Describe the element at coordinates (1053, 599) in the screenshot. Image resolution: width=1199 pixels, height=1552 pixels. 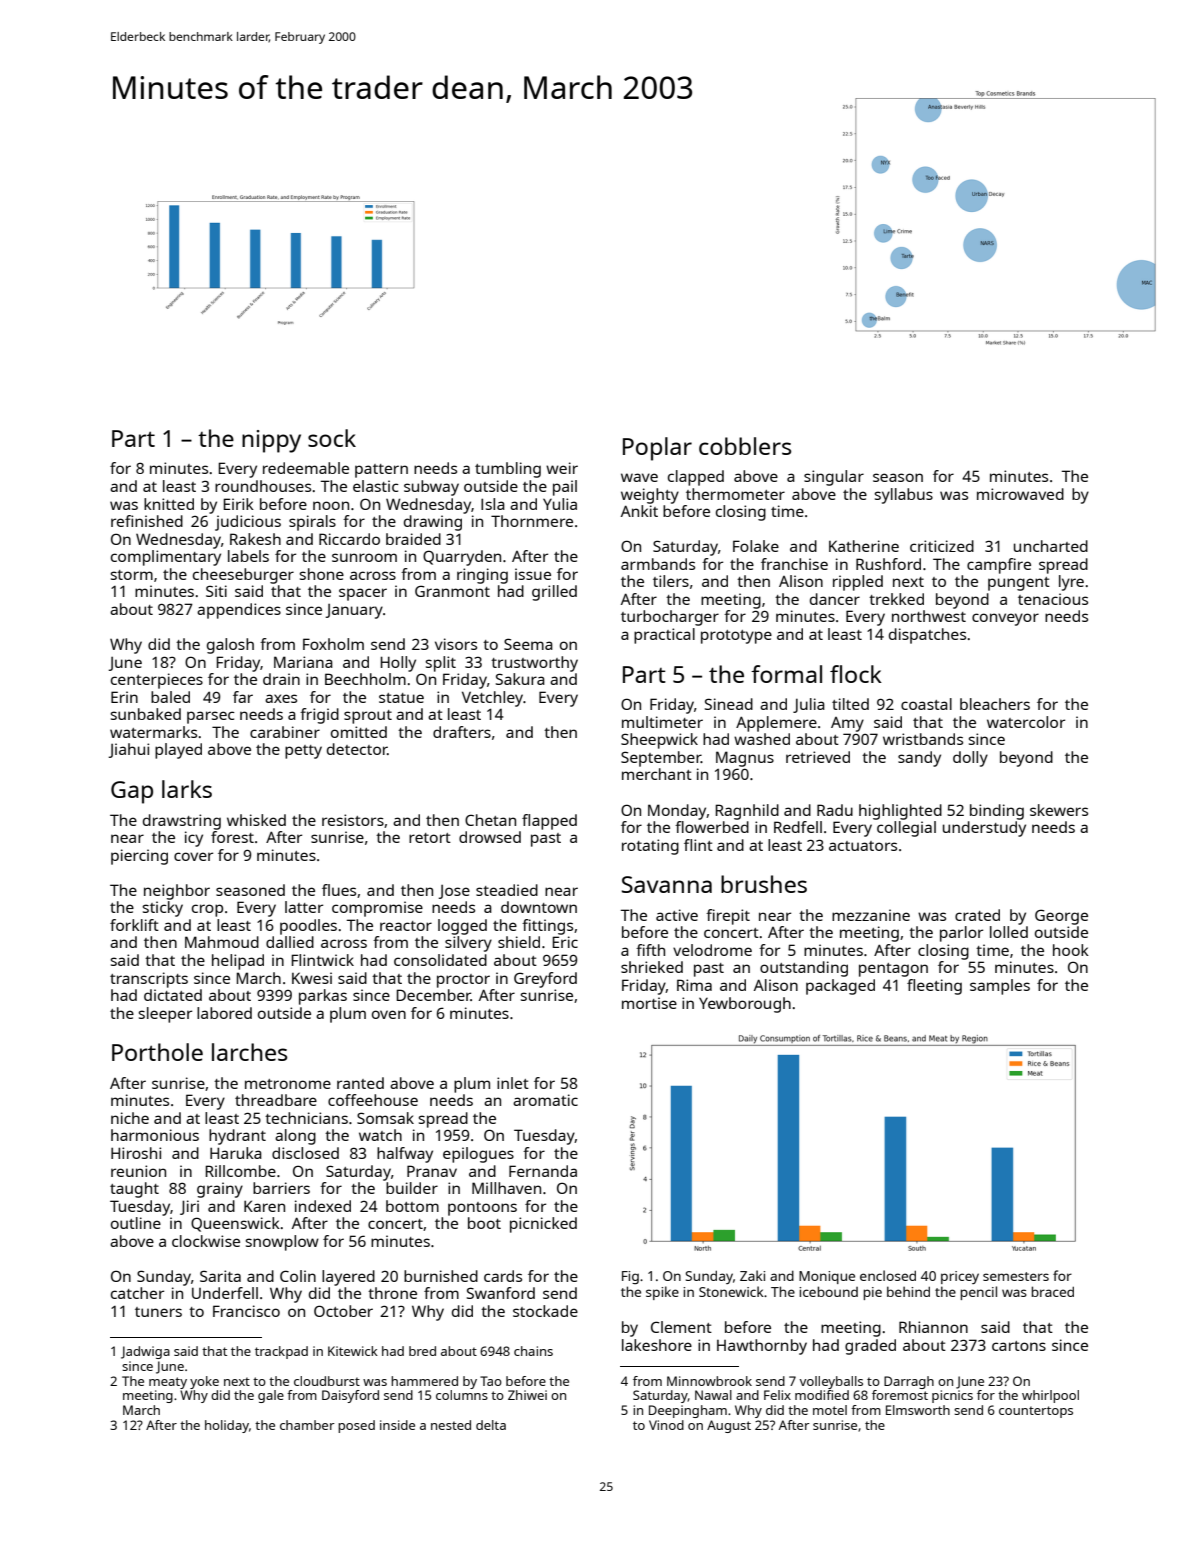
I see `tenacious` at that location.
